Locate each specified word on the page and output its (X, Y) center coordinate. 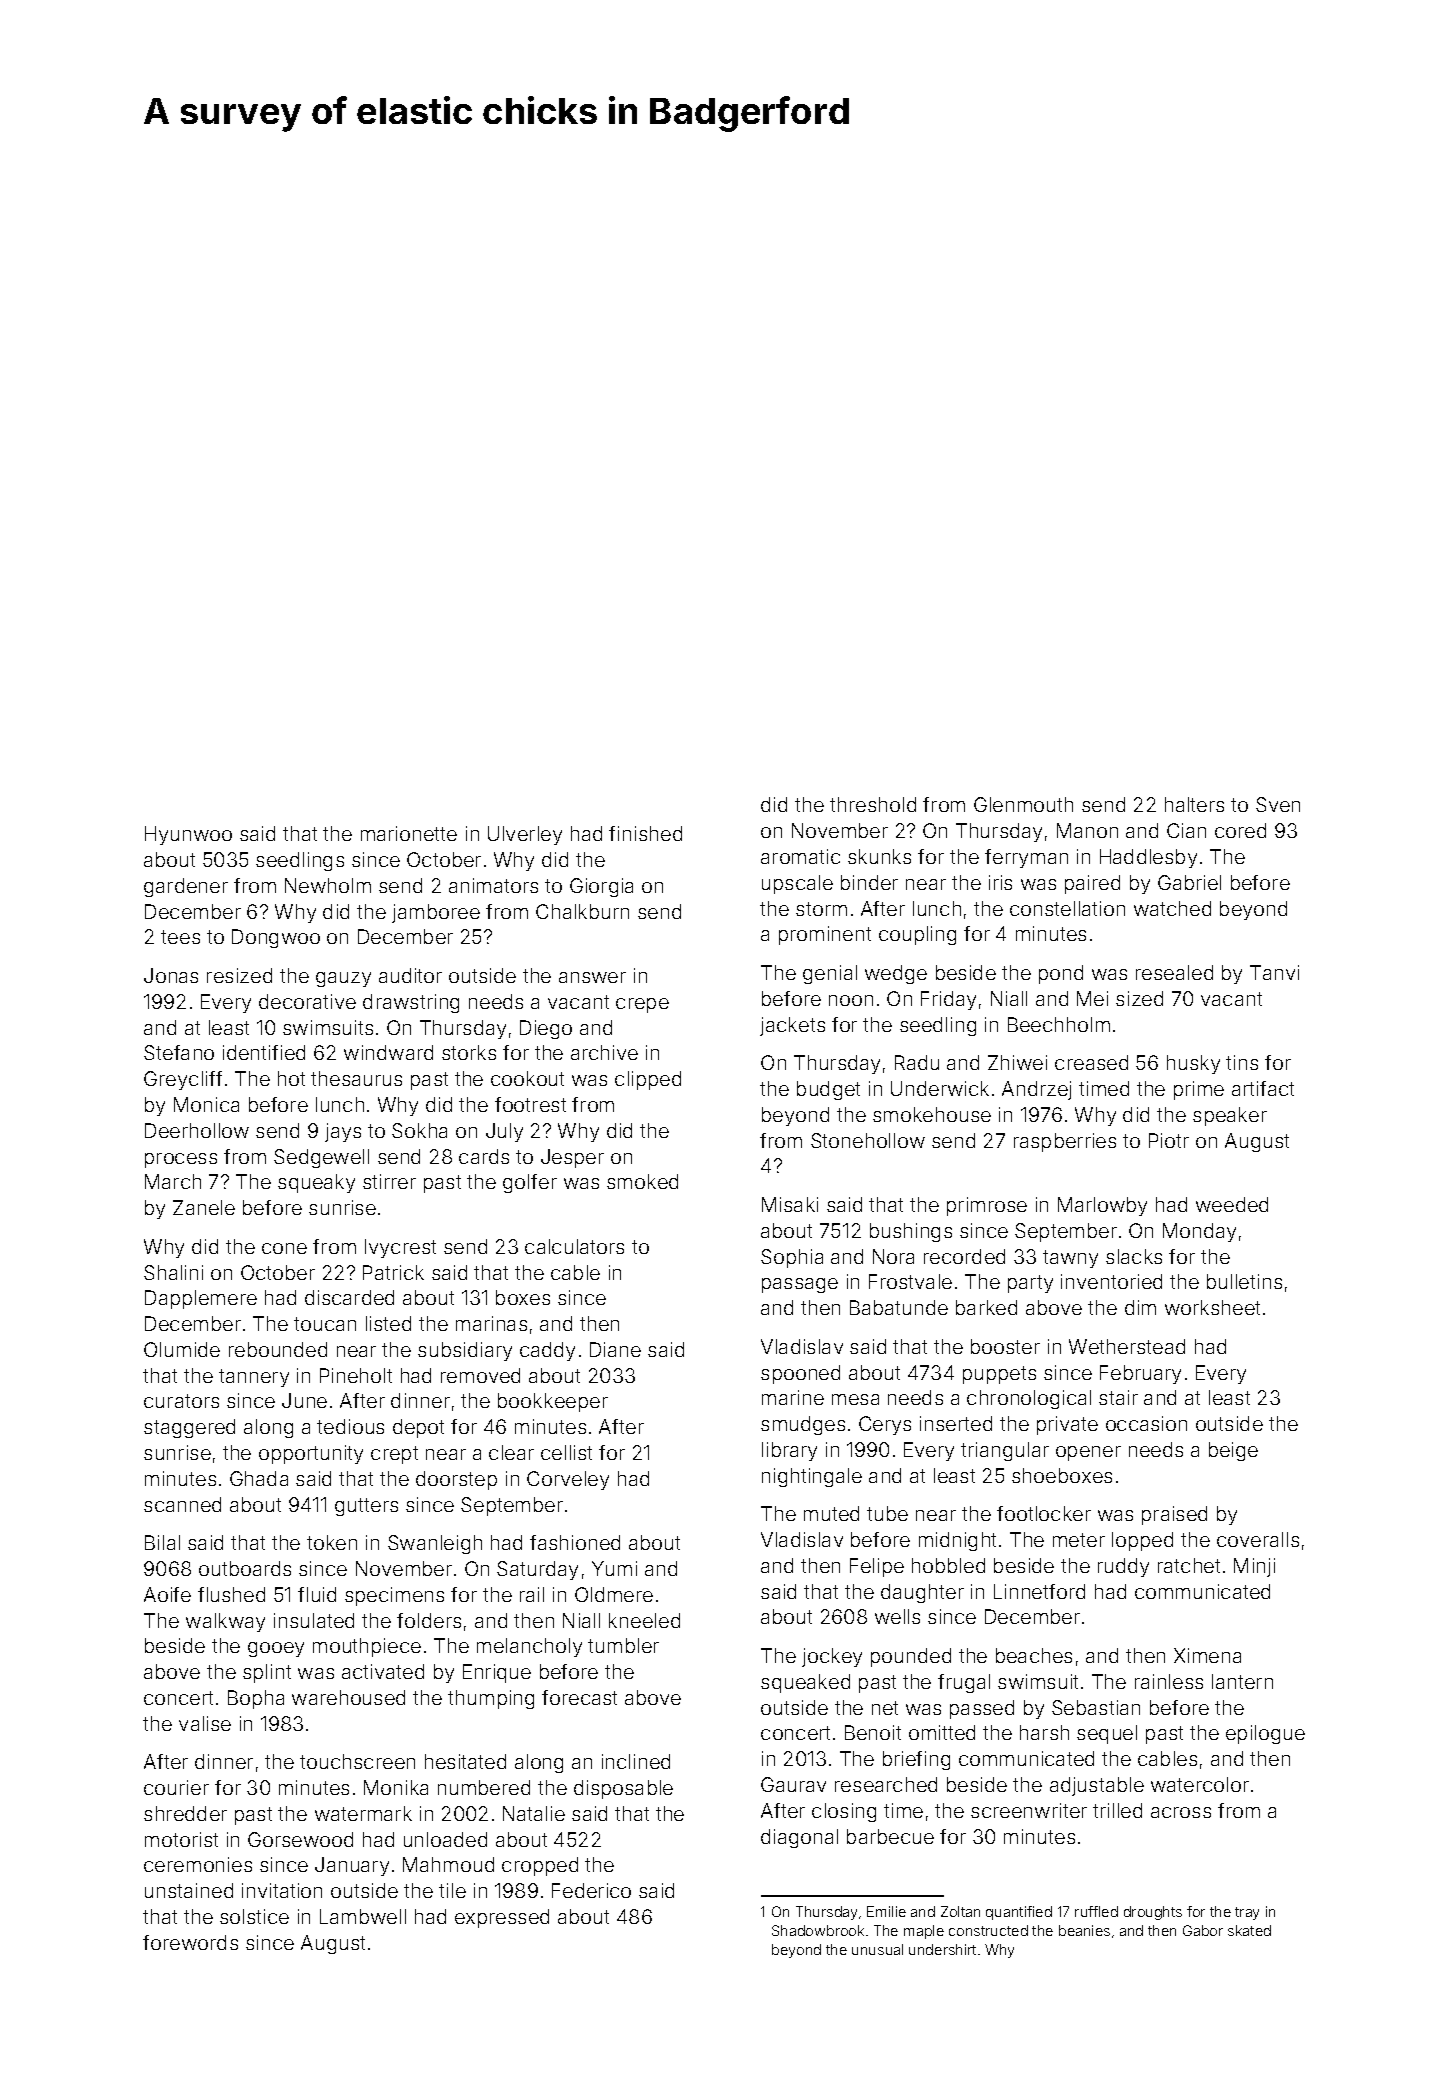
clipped (648, 1080)
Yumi (614, 1568)
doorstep (456, 1480)
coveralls (1258, 1539)
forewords (190, 1942)
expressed (502, 1918)
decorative (307, 1001)
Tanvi (1274, 972)
